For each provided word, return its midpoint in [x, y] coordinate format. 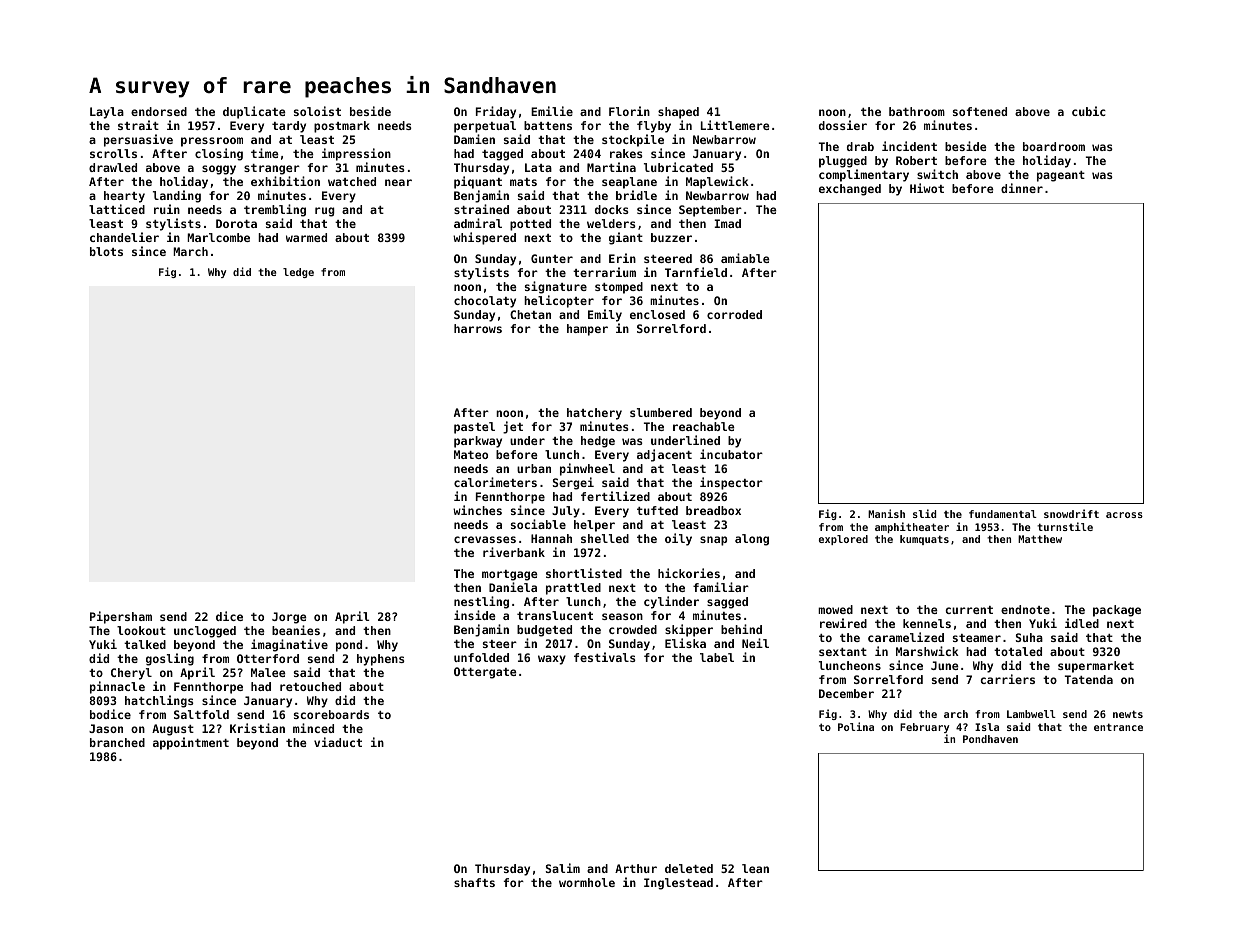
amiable [745, 258]
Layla [107, 113]
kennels [927, 623]
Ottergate [485, 673]
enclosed [657, 314]
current [969, 610]
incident [909, 146]
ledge [298, 273]
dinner [1022, 188]
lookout [141, 630]
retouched [310, 686]
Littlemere [735, 125]
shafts [474, 882]
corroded [734, 314]
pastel [474, 428]
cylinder [671, 602]
